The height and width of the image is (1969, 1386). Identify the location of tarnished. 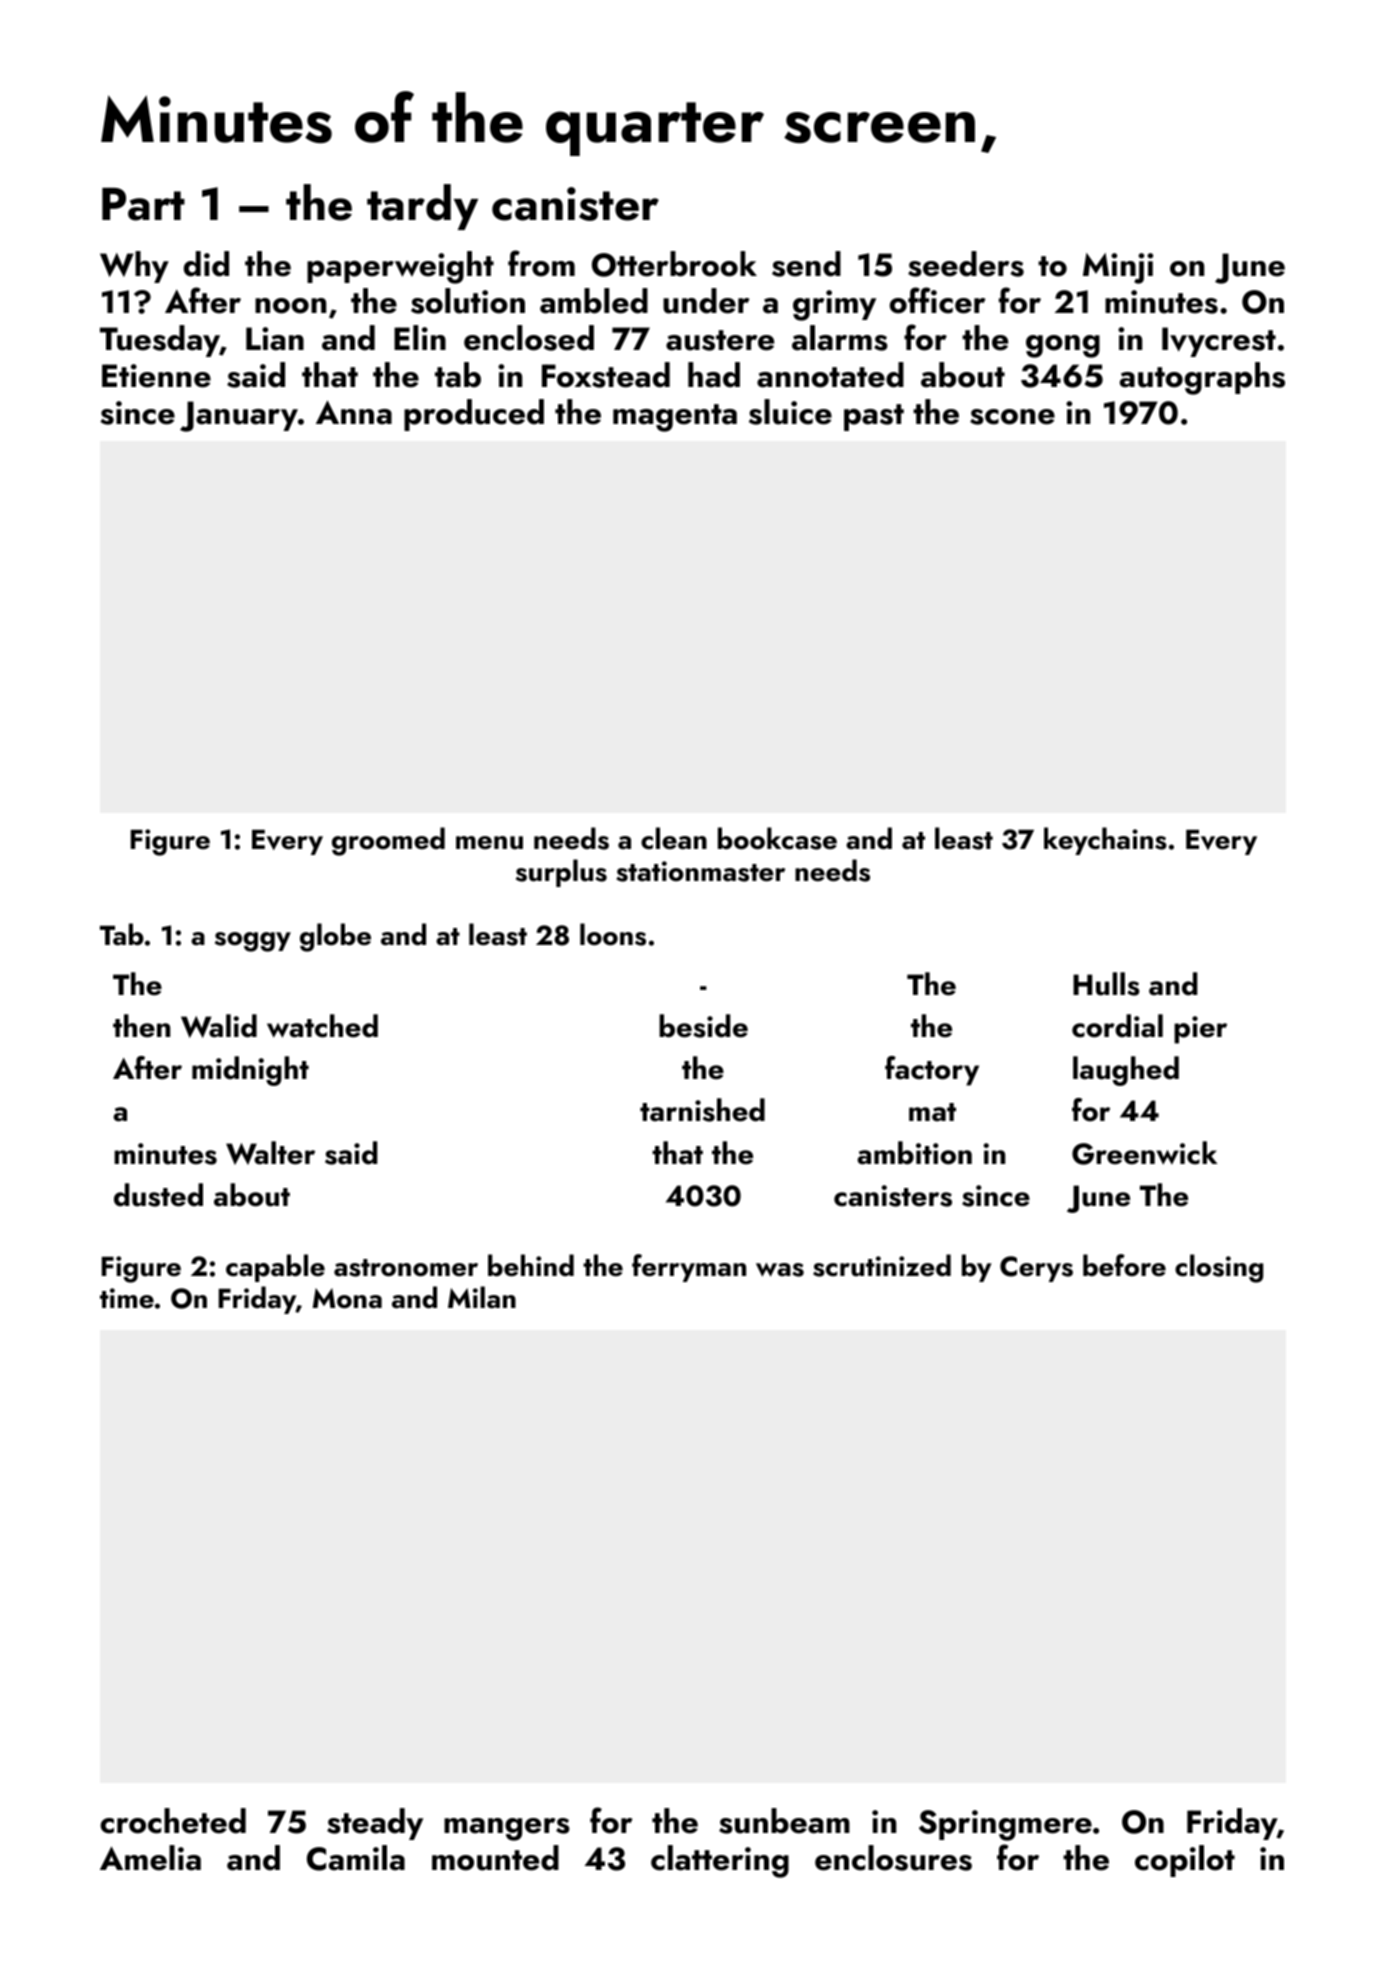
(702, 1110).
